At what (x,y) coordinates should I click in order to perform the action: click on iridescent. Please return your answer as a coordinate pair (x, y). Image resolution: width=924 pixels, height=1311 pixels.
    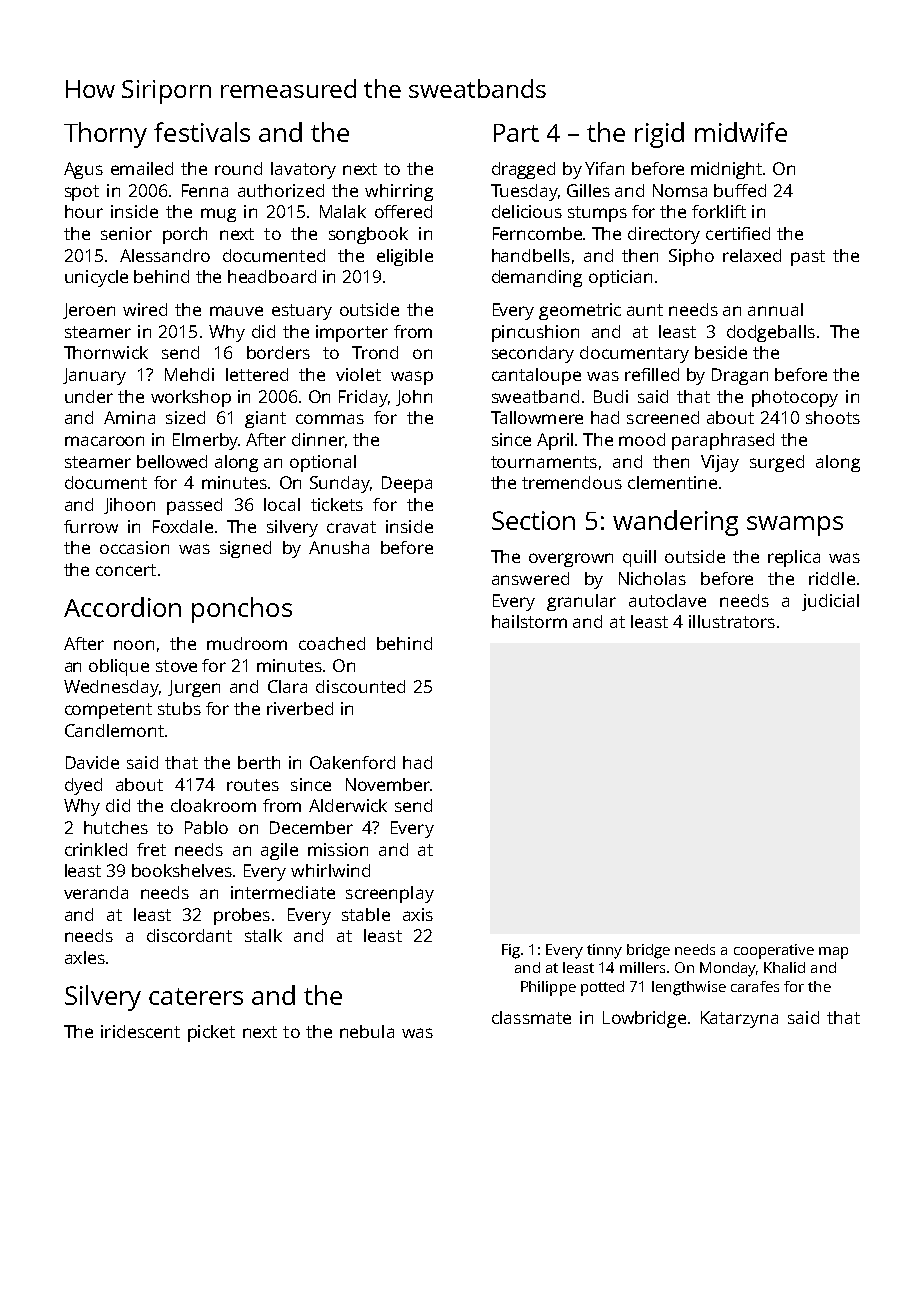
    Looking at the image, I should click on (140, 1031).
